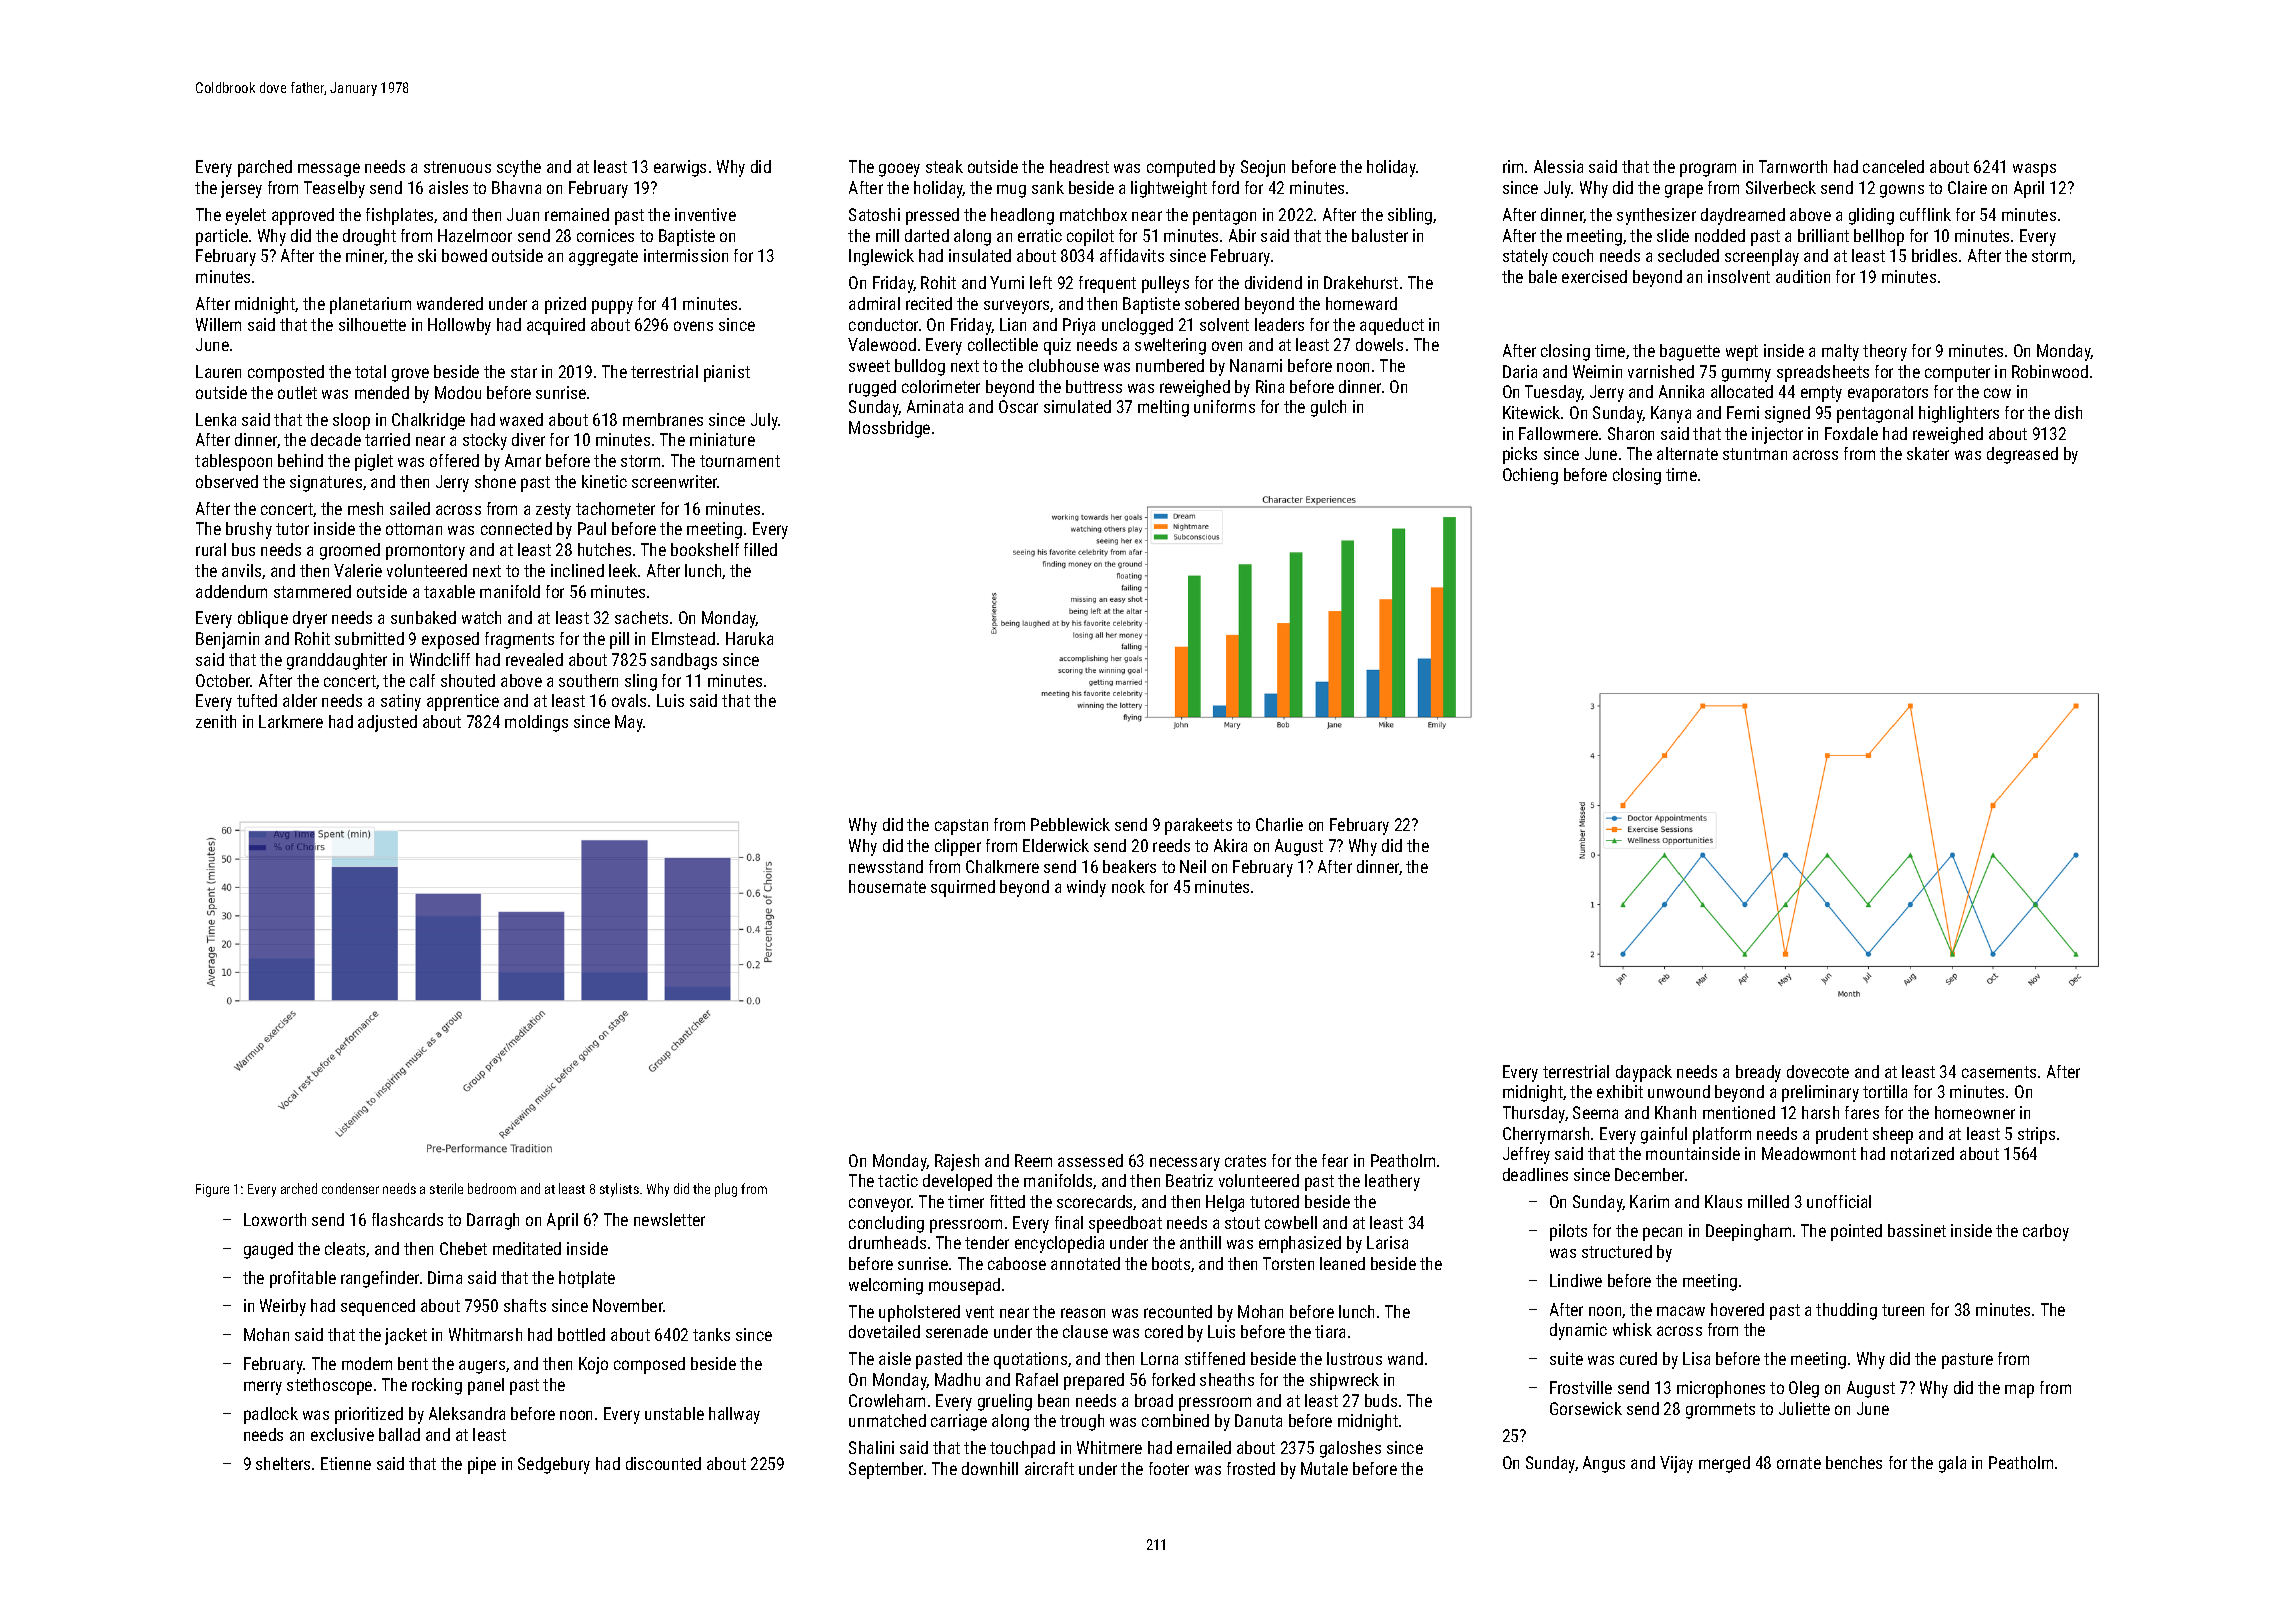  Describe the element at coordinates (1928, 453) in the page. I see `skater` at that location.
